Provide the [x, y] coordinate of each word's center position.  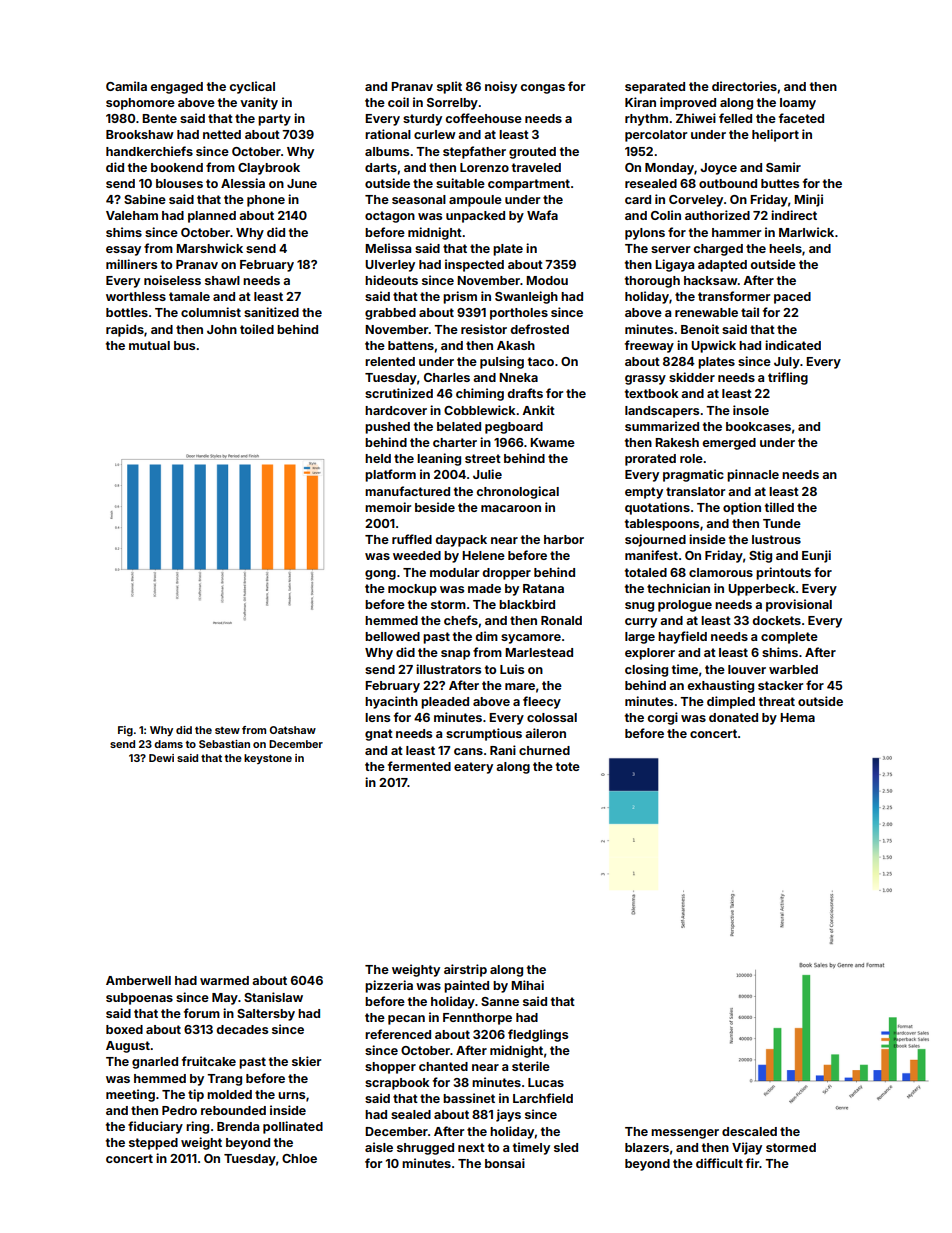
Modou [547, 280]
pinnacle [753, 475]
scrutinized [399, 393]
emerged [729, 444]
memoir [388, 507]
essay [123, 251]
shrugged [425, 1149]
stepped [153, 1144]
